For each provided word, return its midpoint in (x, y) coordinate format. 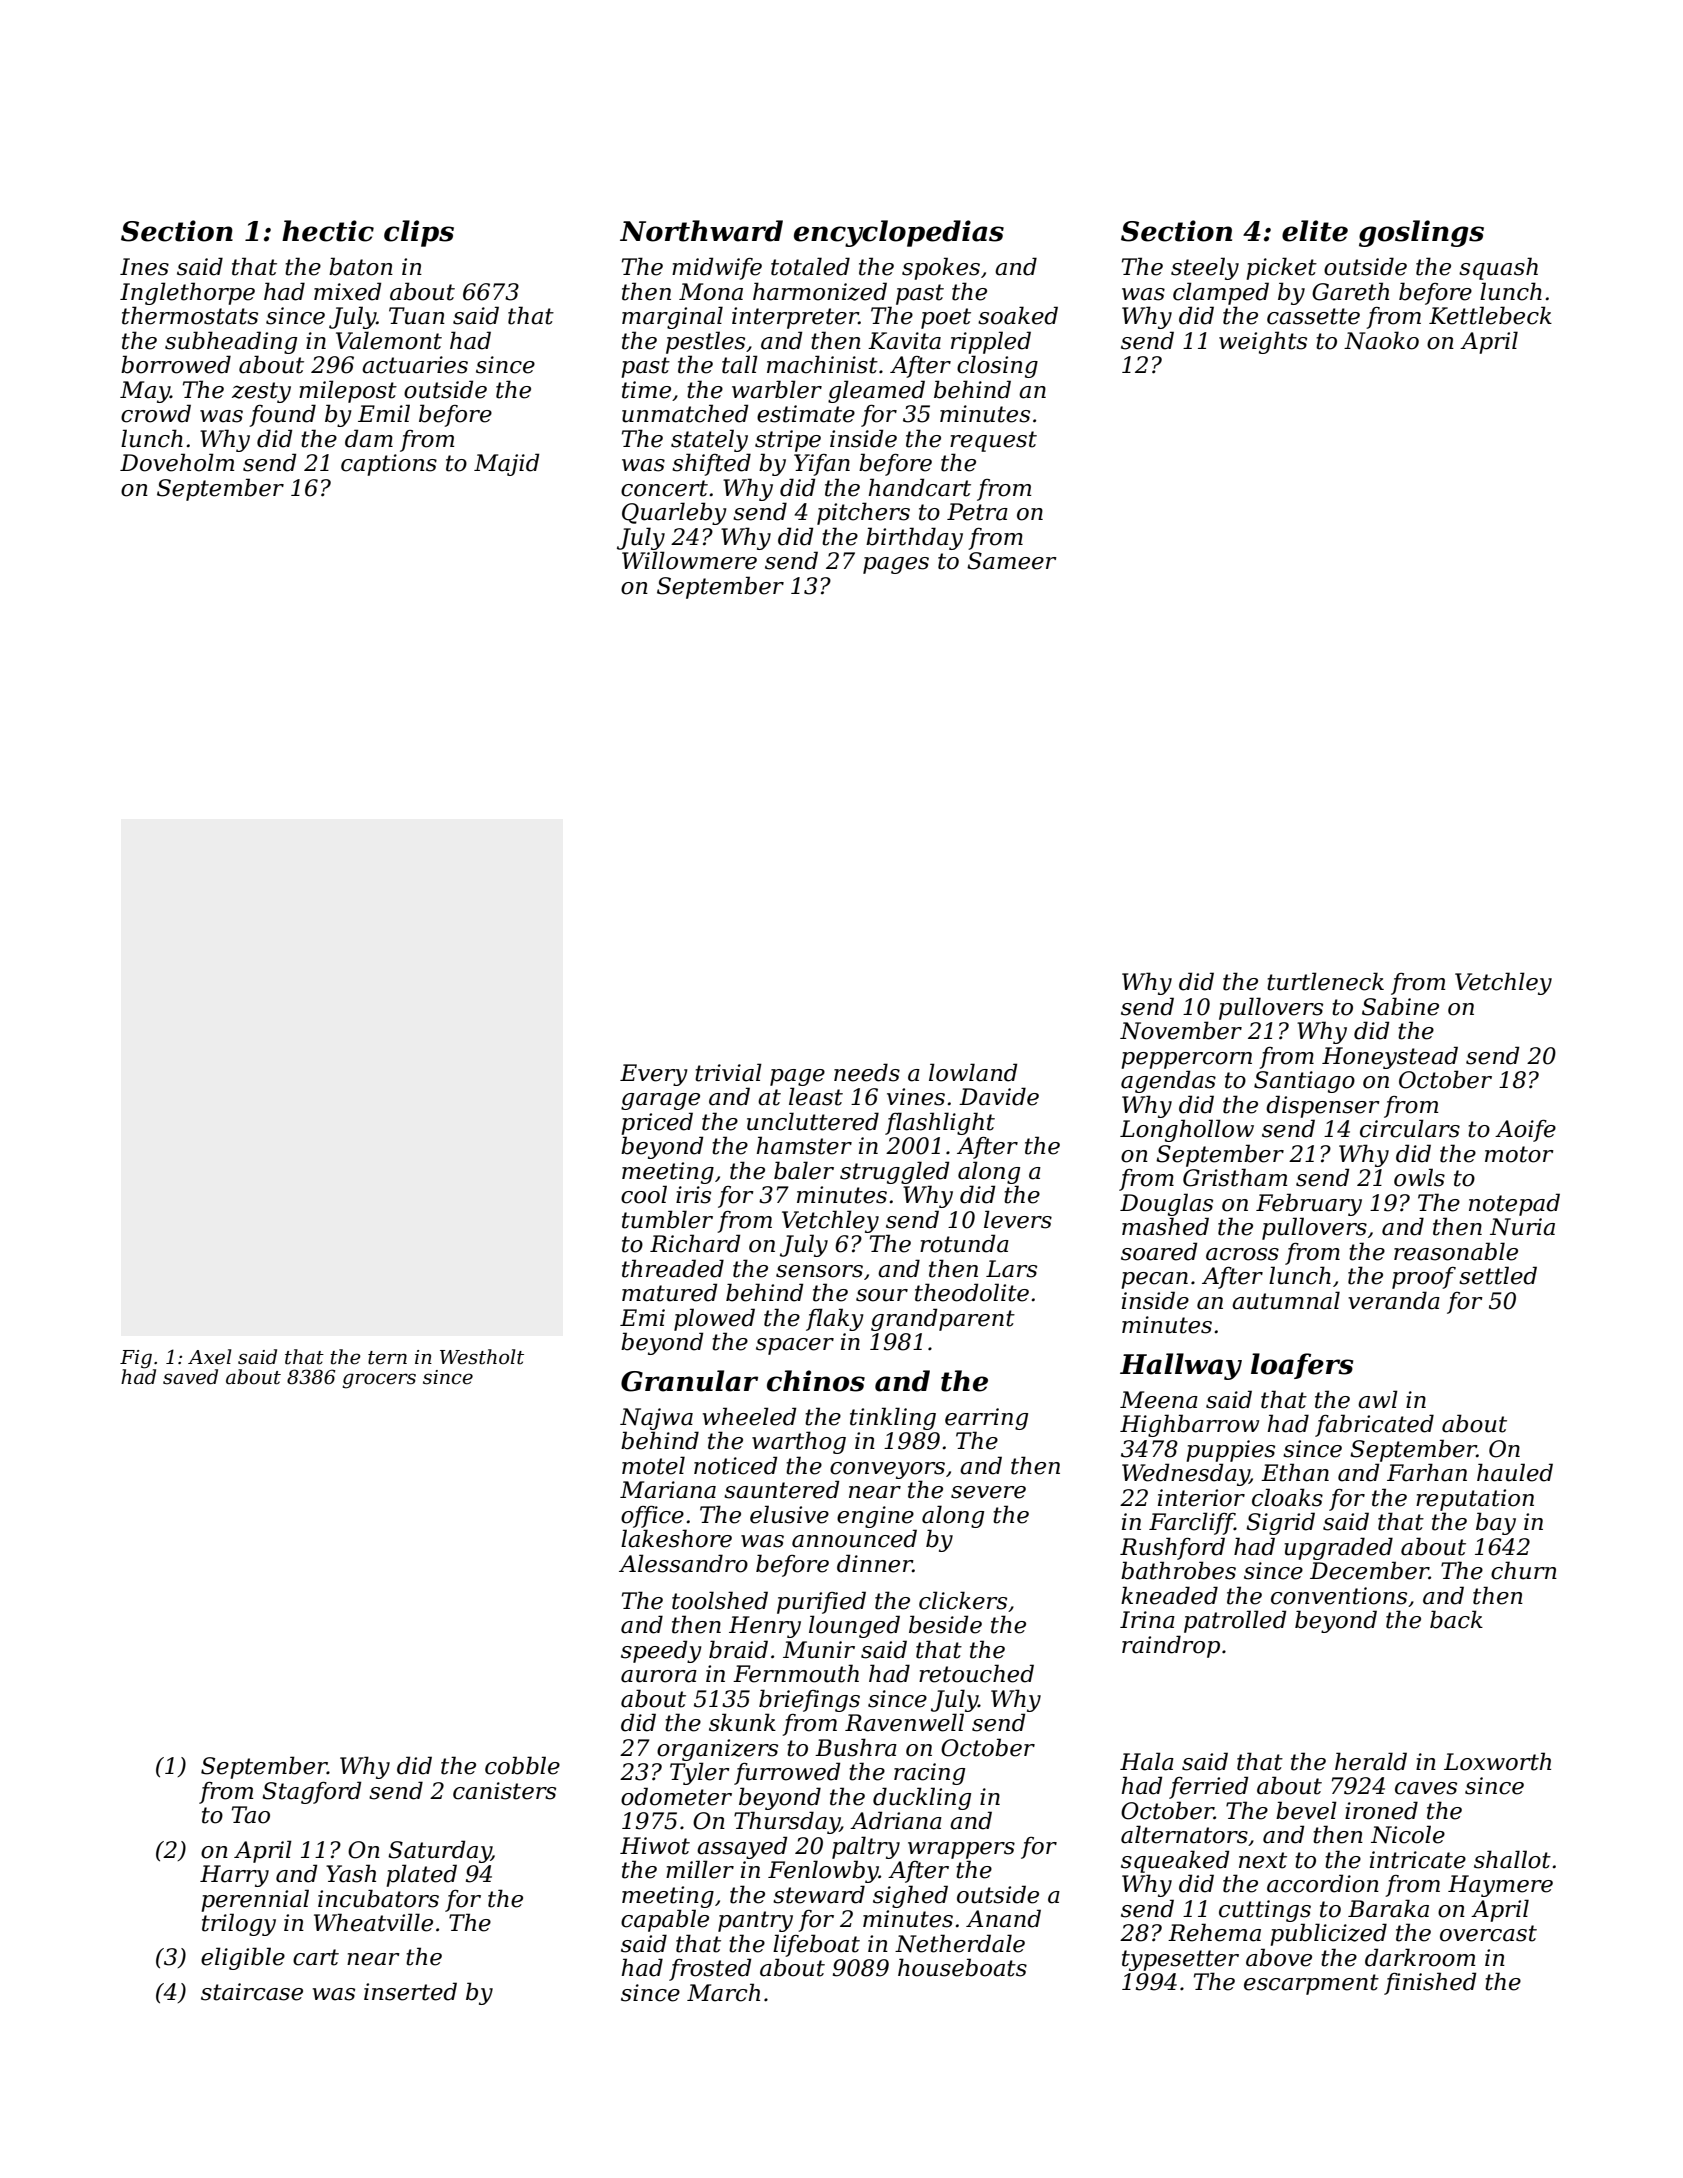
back (1456, 1619)
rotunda (964, 1243)
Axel (210, 1357)
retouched (976, 1673)
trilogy (239, 1924)
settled (1498, 1275)
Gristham (1235, 1177)
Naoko (1381, 340)
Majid (506, 464)
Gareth (1350, 291)
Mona (711, 292)
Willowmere (689, 560)
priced (657, 1123)
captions (389, 465)
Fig (136, 1359)
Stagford (311, 1792)
